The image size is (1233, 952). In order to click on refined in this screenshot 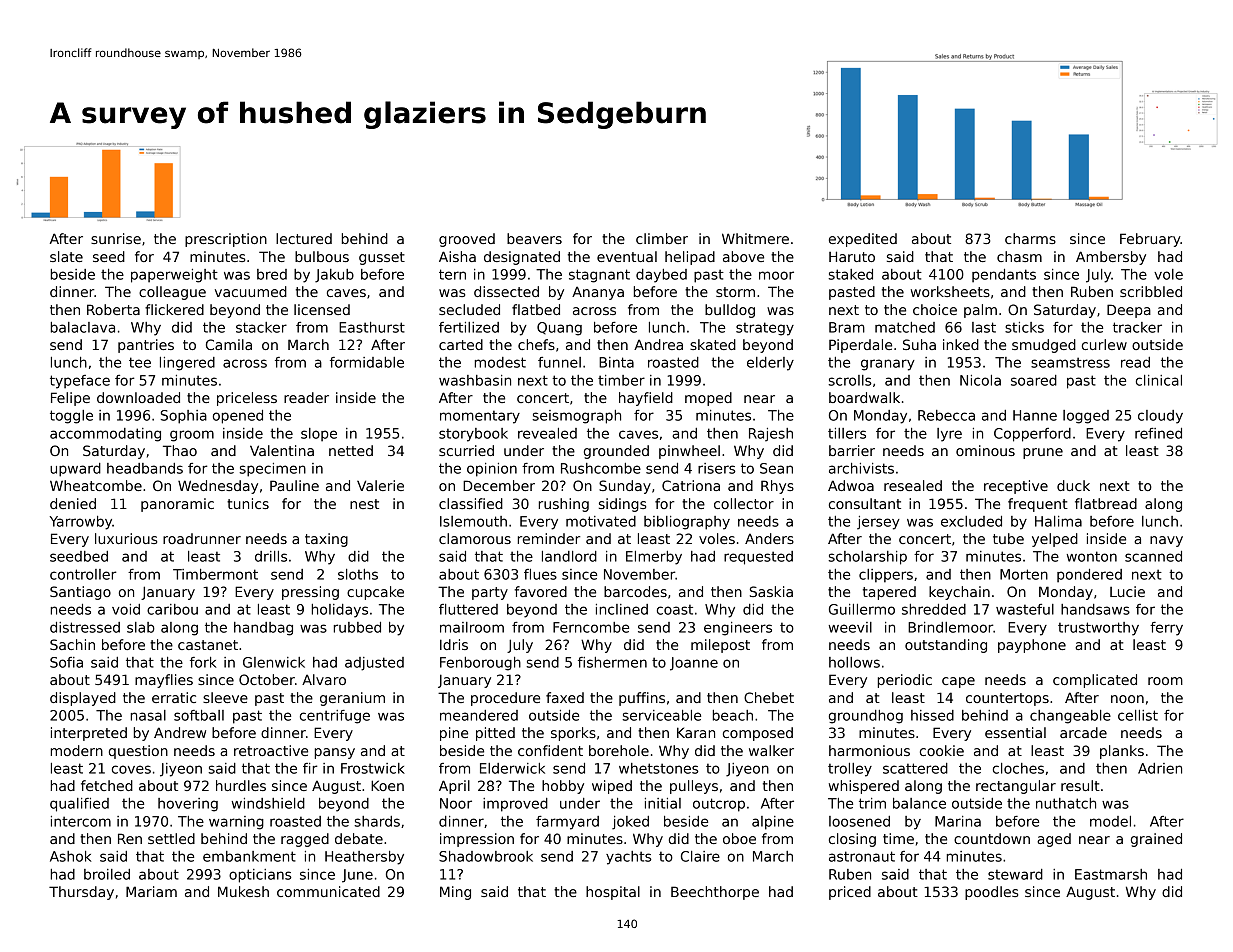, I will do `click(1158, 433)`.
